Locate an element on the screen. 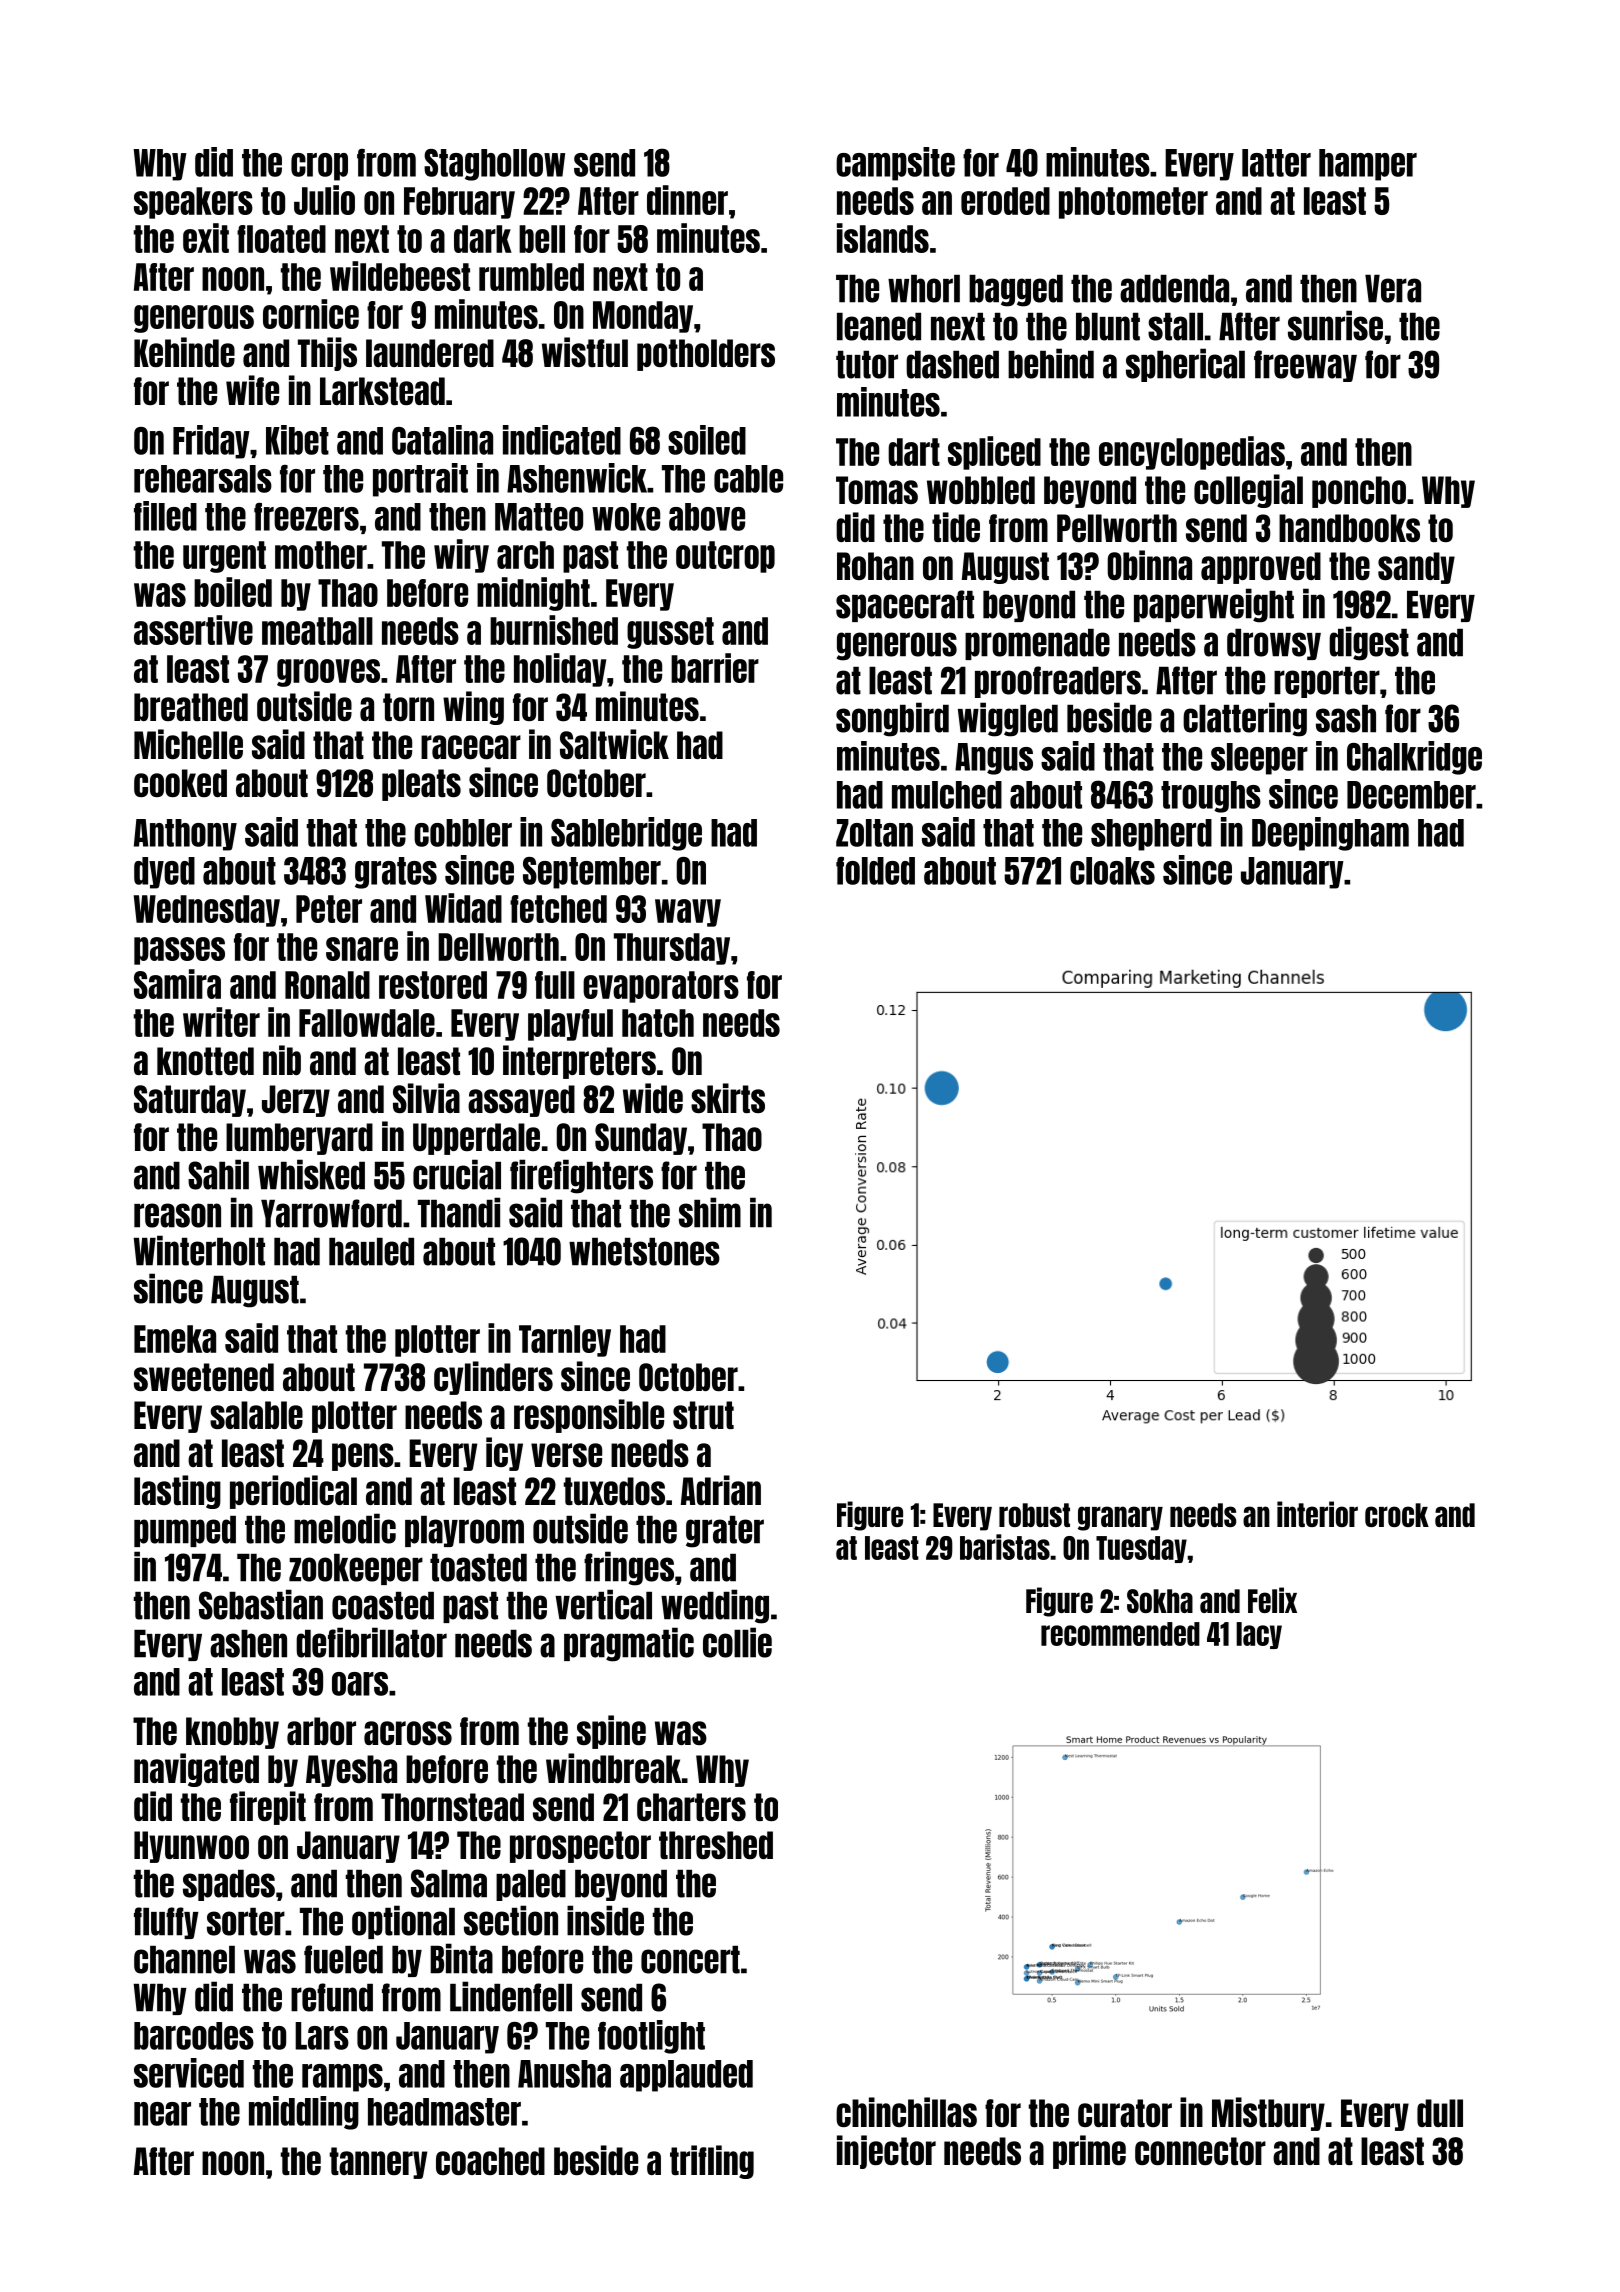  Winterholt is located at coordinates (199, 1250).
